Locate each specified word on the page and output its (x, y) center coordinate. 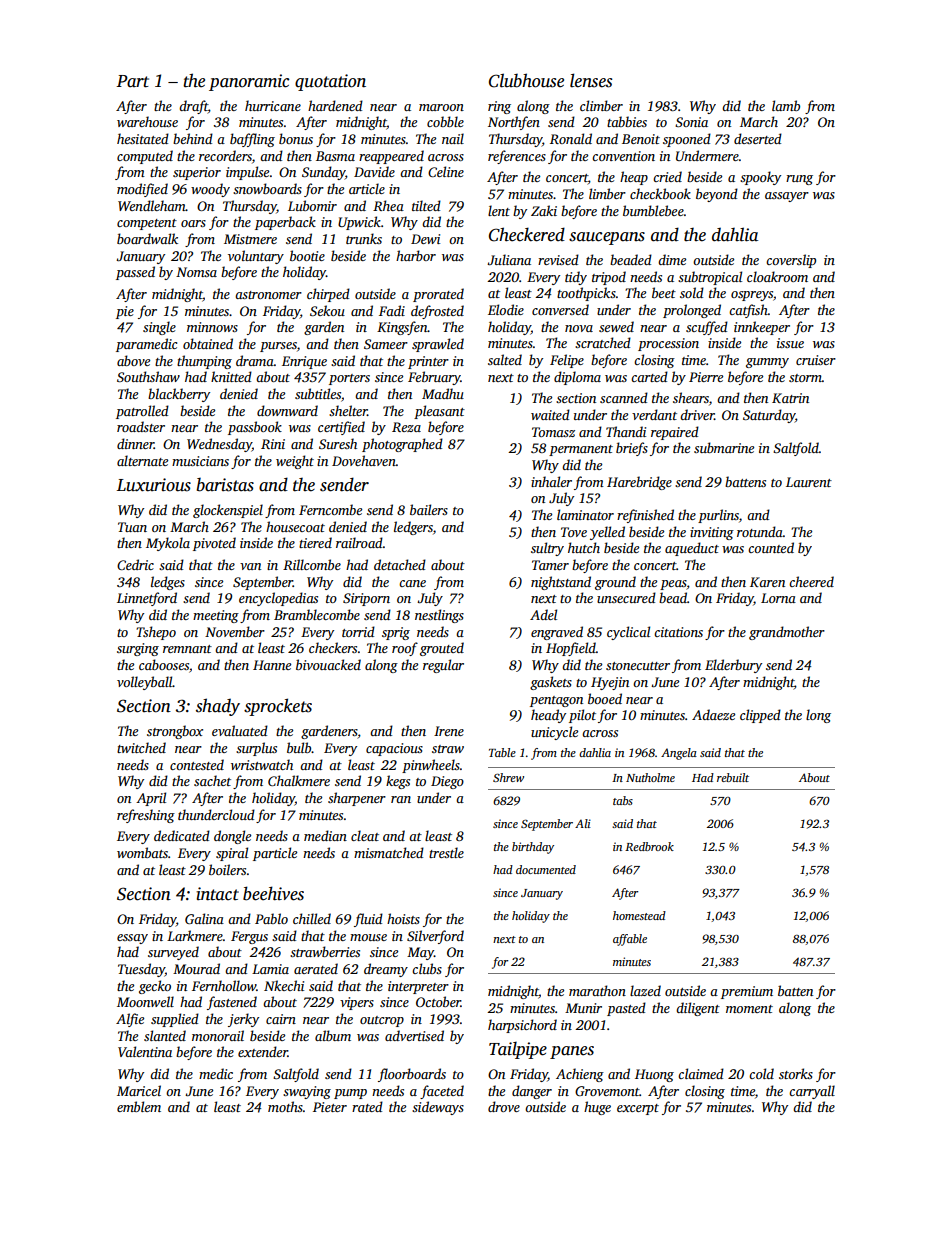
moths (285, 1106)
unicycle (554, 733)
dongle (232, 837)
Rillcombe (312, 564)
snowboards (267, 188)
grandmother (787, 633)
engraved (557, 633)
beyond (717, 195)
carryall (812, 1092)
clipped (760, 716)
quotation (330, 82)
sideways (438, 1108)
